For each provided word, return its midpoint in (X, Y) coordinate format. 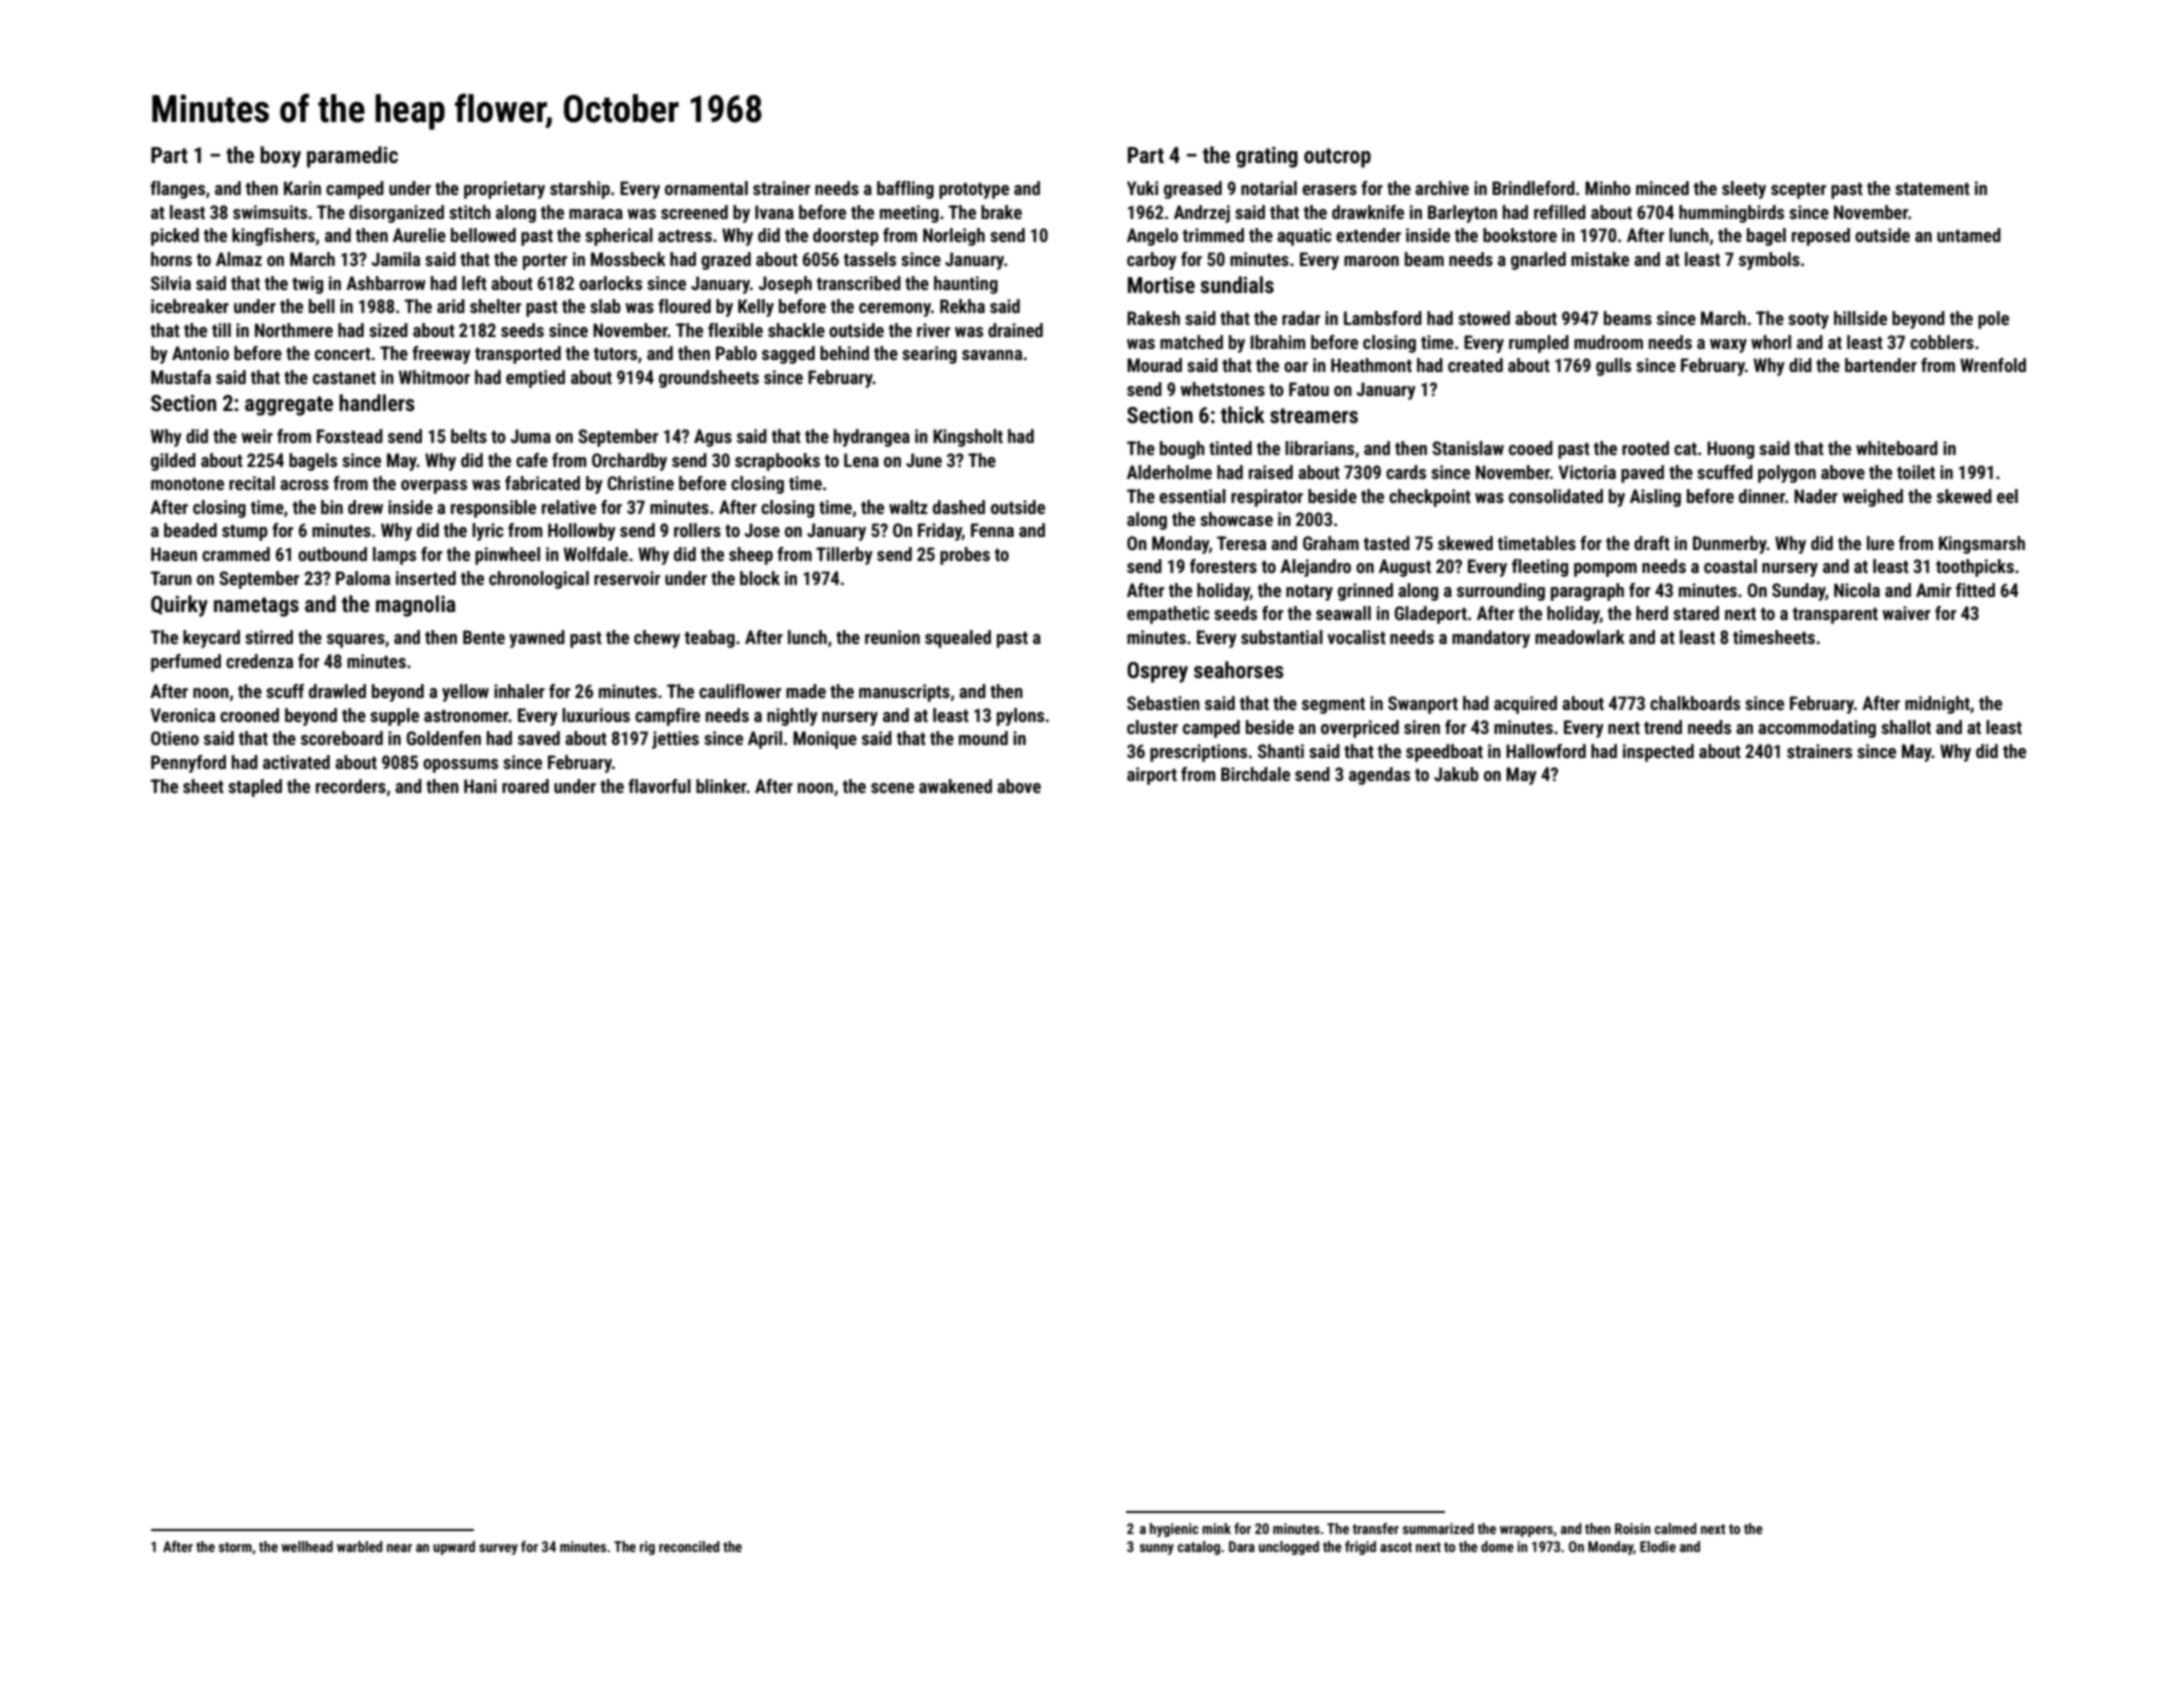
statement (1932, 189)
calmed (1676, 1528)
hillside (1860, 318)
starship (580, 190)
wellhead (307, 1546)
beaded (190, 530)
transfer (1376, 1528)
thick (1243, 415)
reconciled (689, 1546)
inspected (1658, 753)
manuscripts (904, 693)
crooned (249, 715)
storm (235, 1547)
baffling (905, 190)
